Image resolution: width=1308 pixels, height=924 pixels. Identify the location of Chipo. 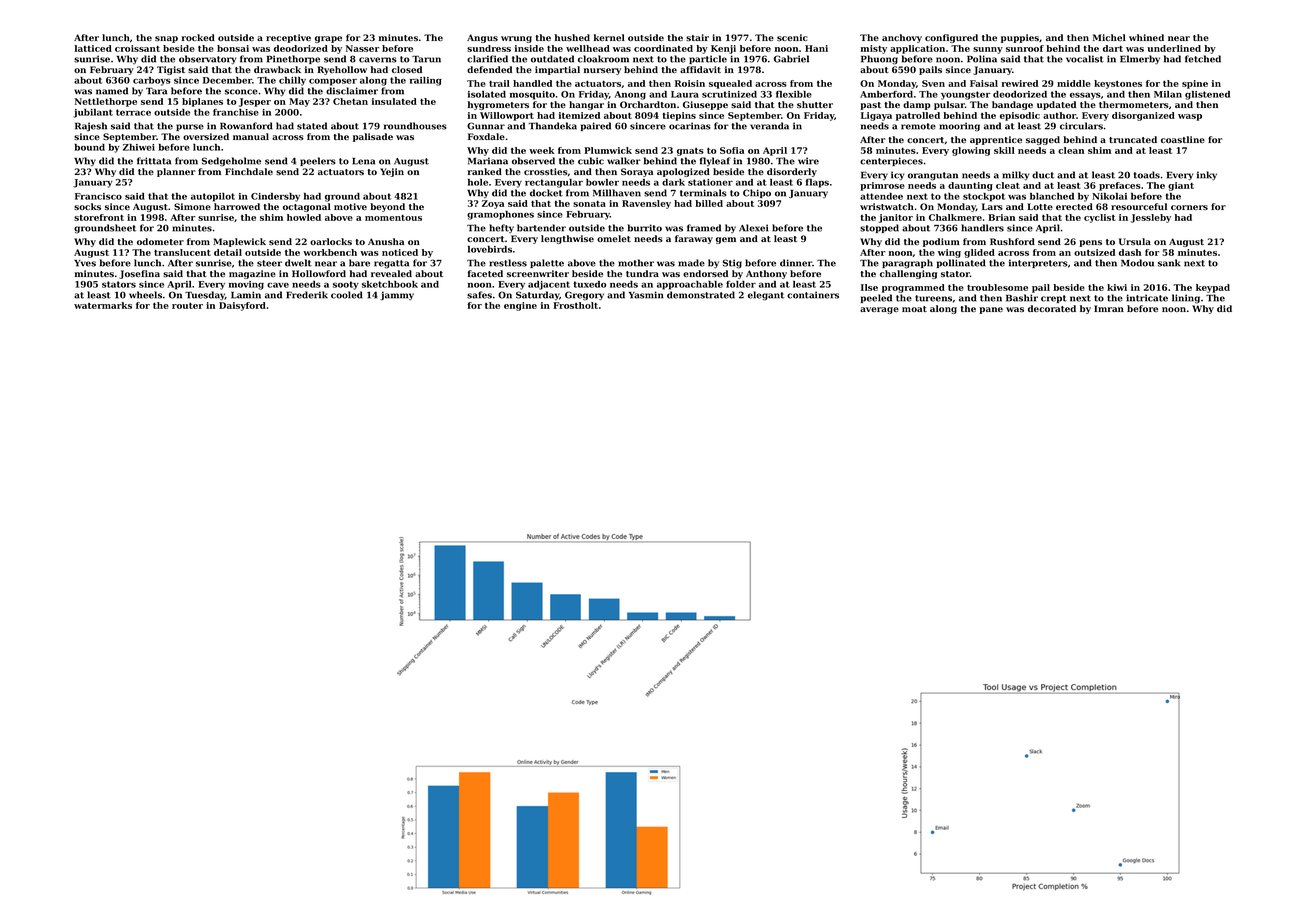
(757, 193).
